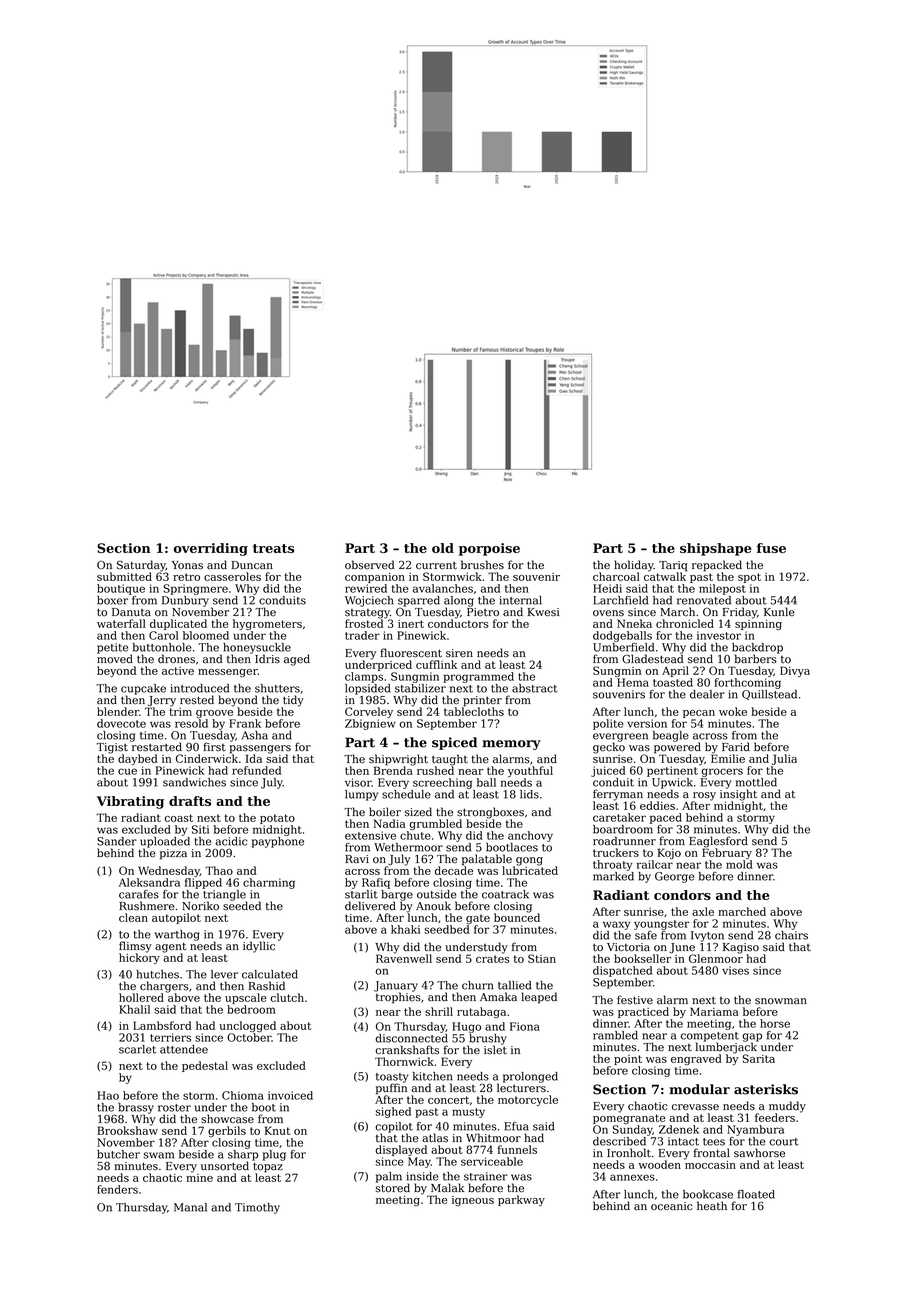  I want to click on siren, so click(459, 653).
